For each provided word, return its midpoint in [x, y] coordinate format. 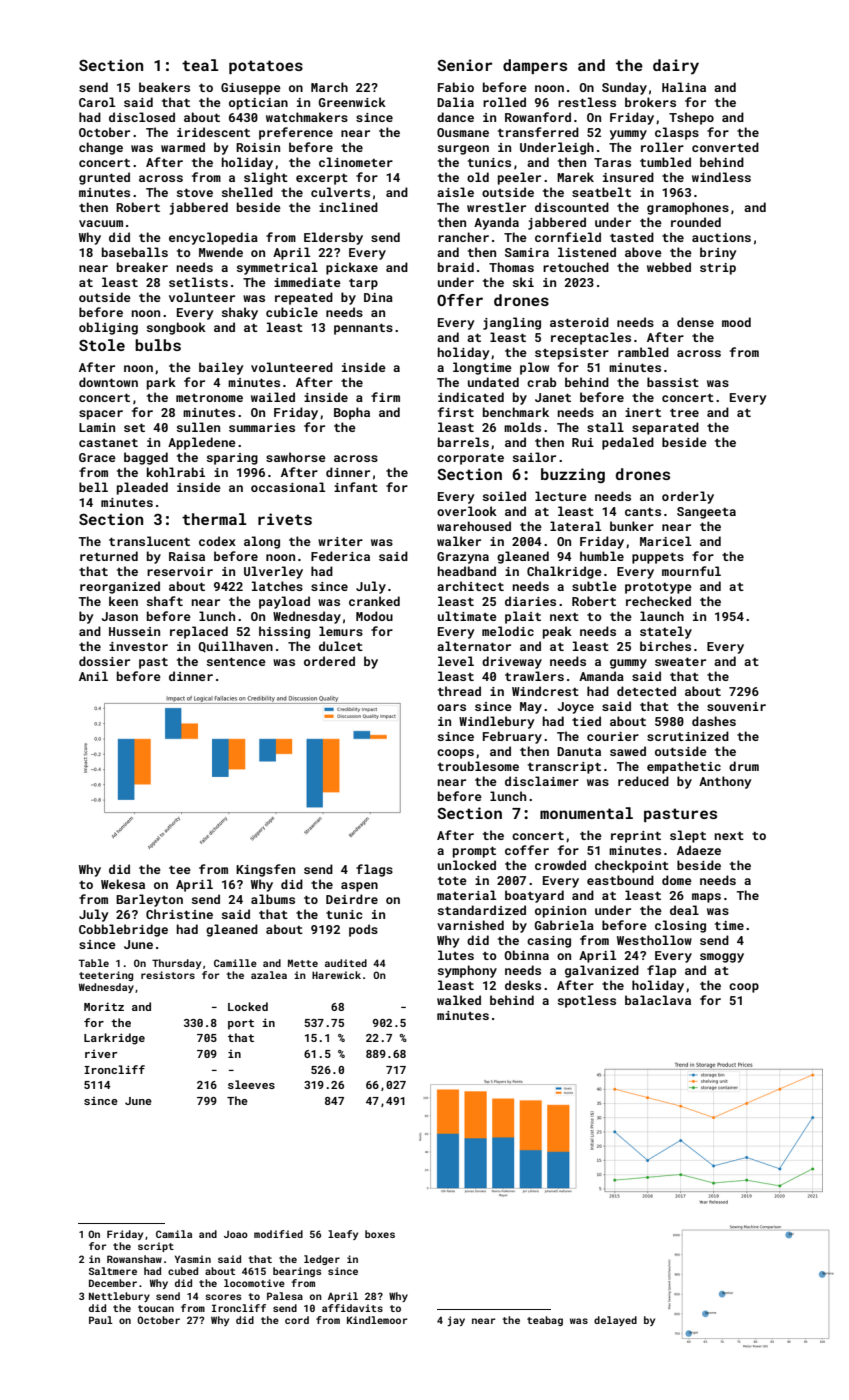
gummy [628, 664]
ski [523, 282]
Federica [340, 556]
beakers [164, 87]
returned [109, 556]
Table [94, 963]
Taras [612, 162]
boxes [380, 1234]
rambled [643, 352]
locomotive [254, 1283]
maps [706, 898]
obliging [108, 328]
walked [459, 1000]
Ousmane [463, 132]
